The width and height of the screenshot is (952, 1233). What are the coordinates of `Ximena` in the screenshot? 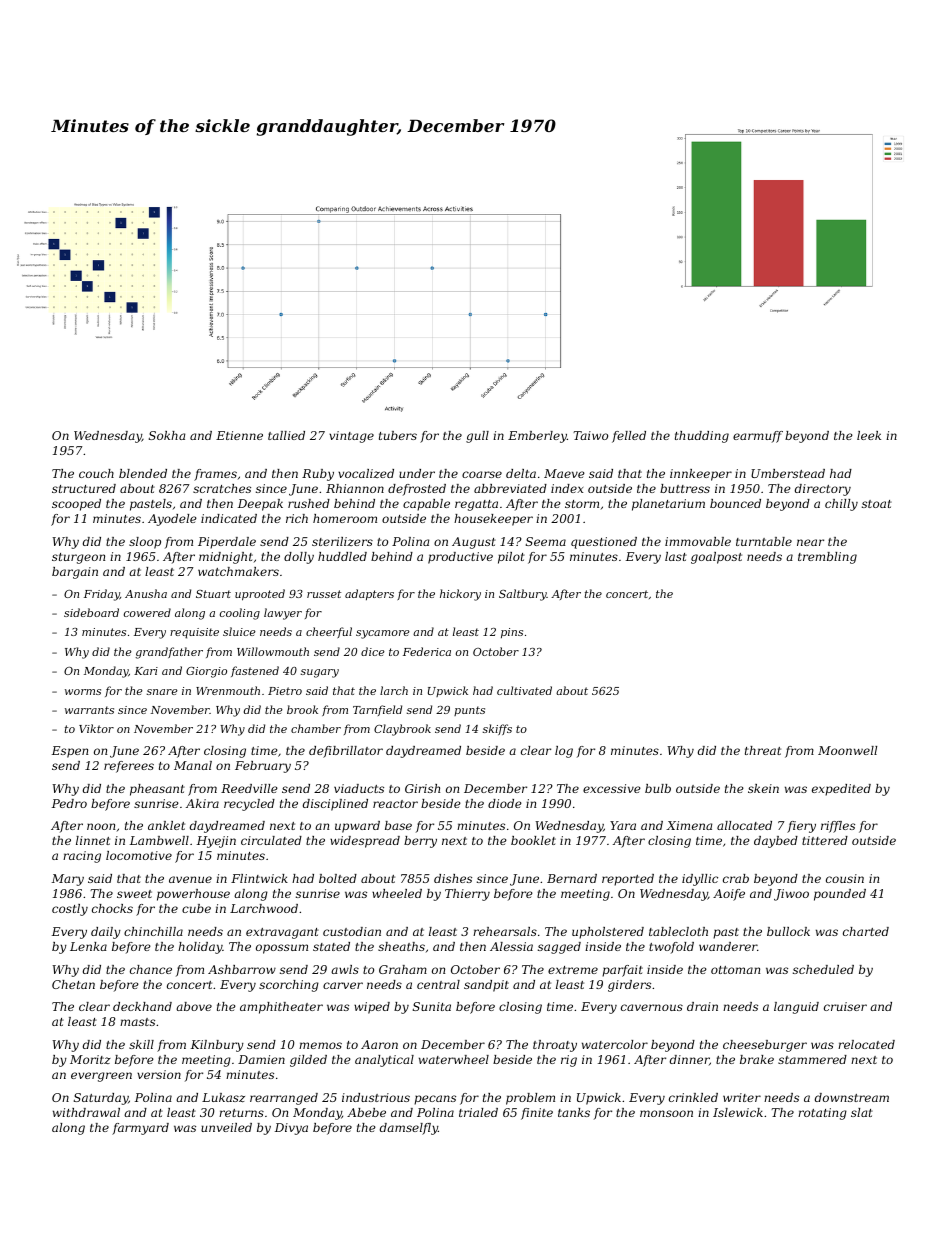 It's located at (689, 825).
